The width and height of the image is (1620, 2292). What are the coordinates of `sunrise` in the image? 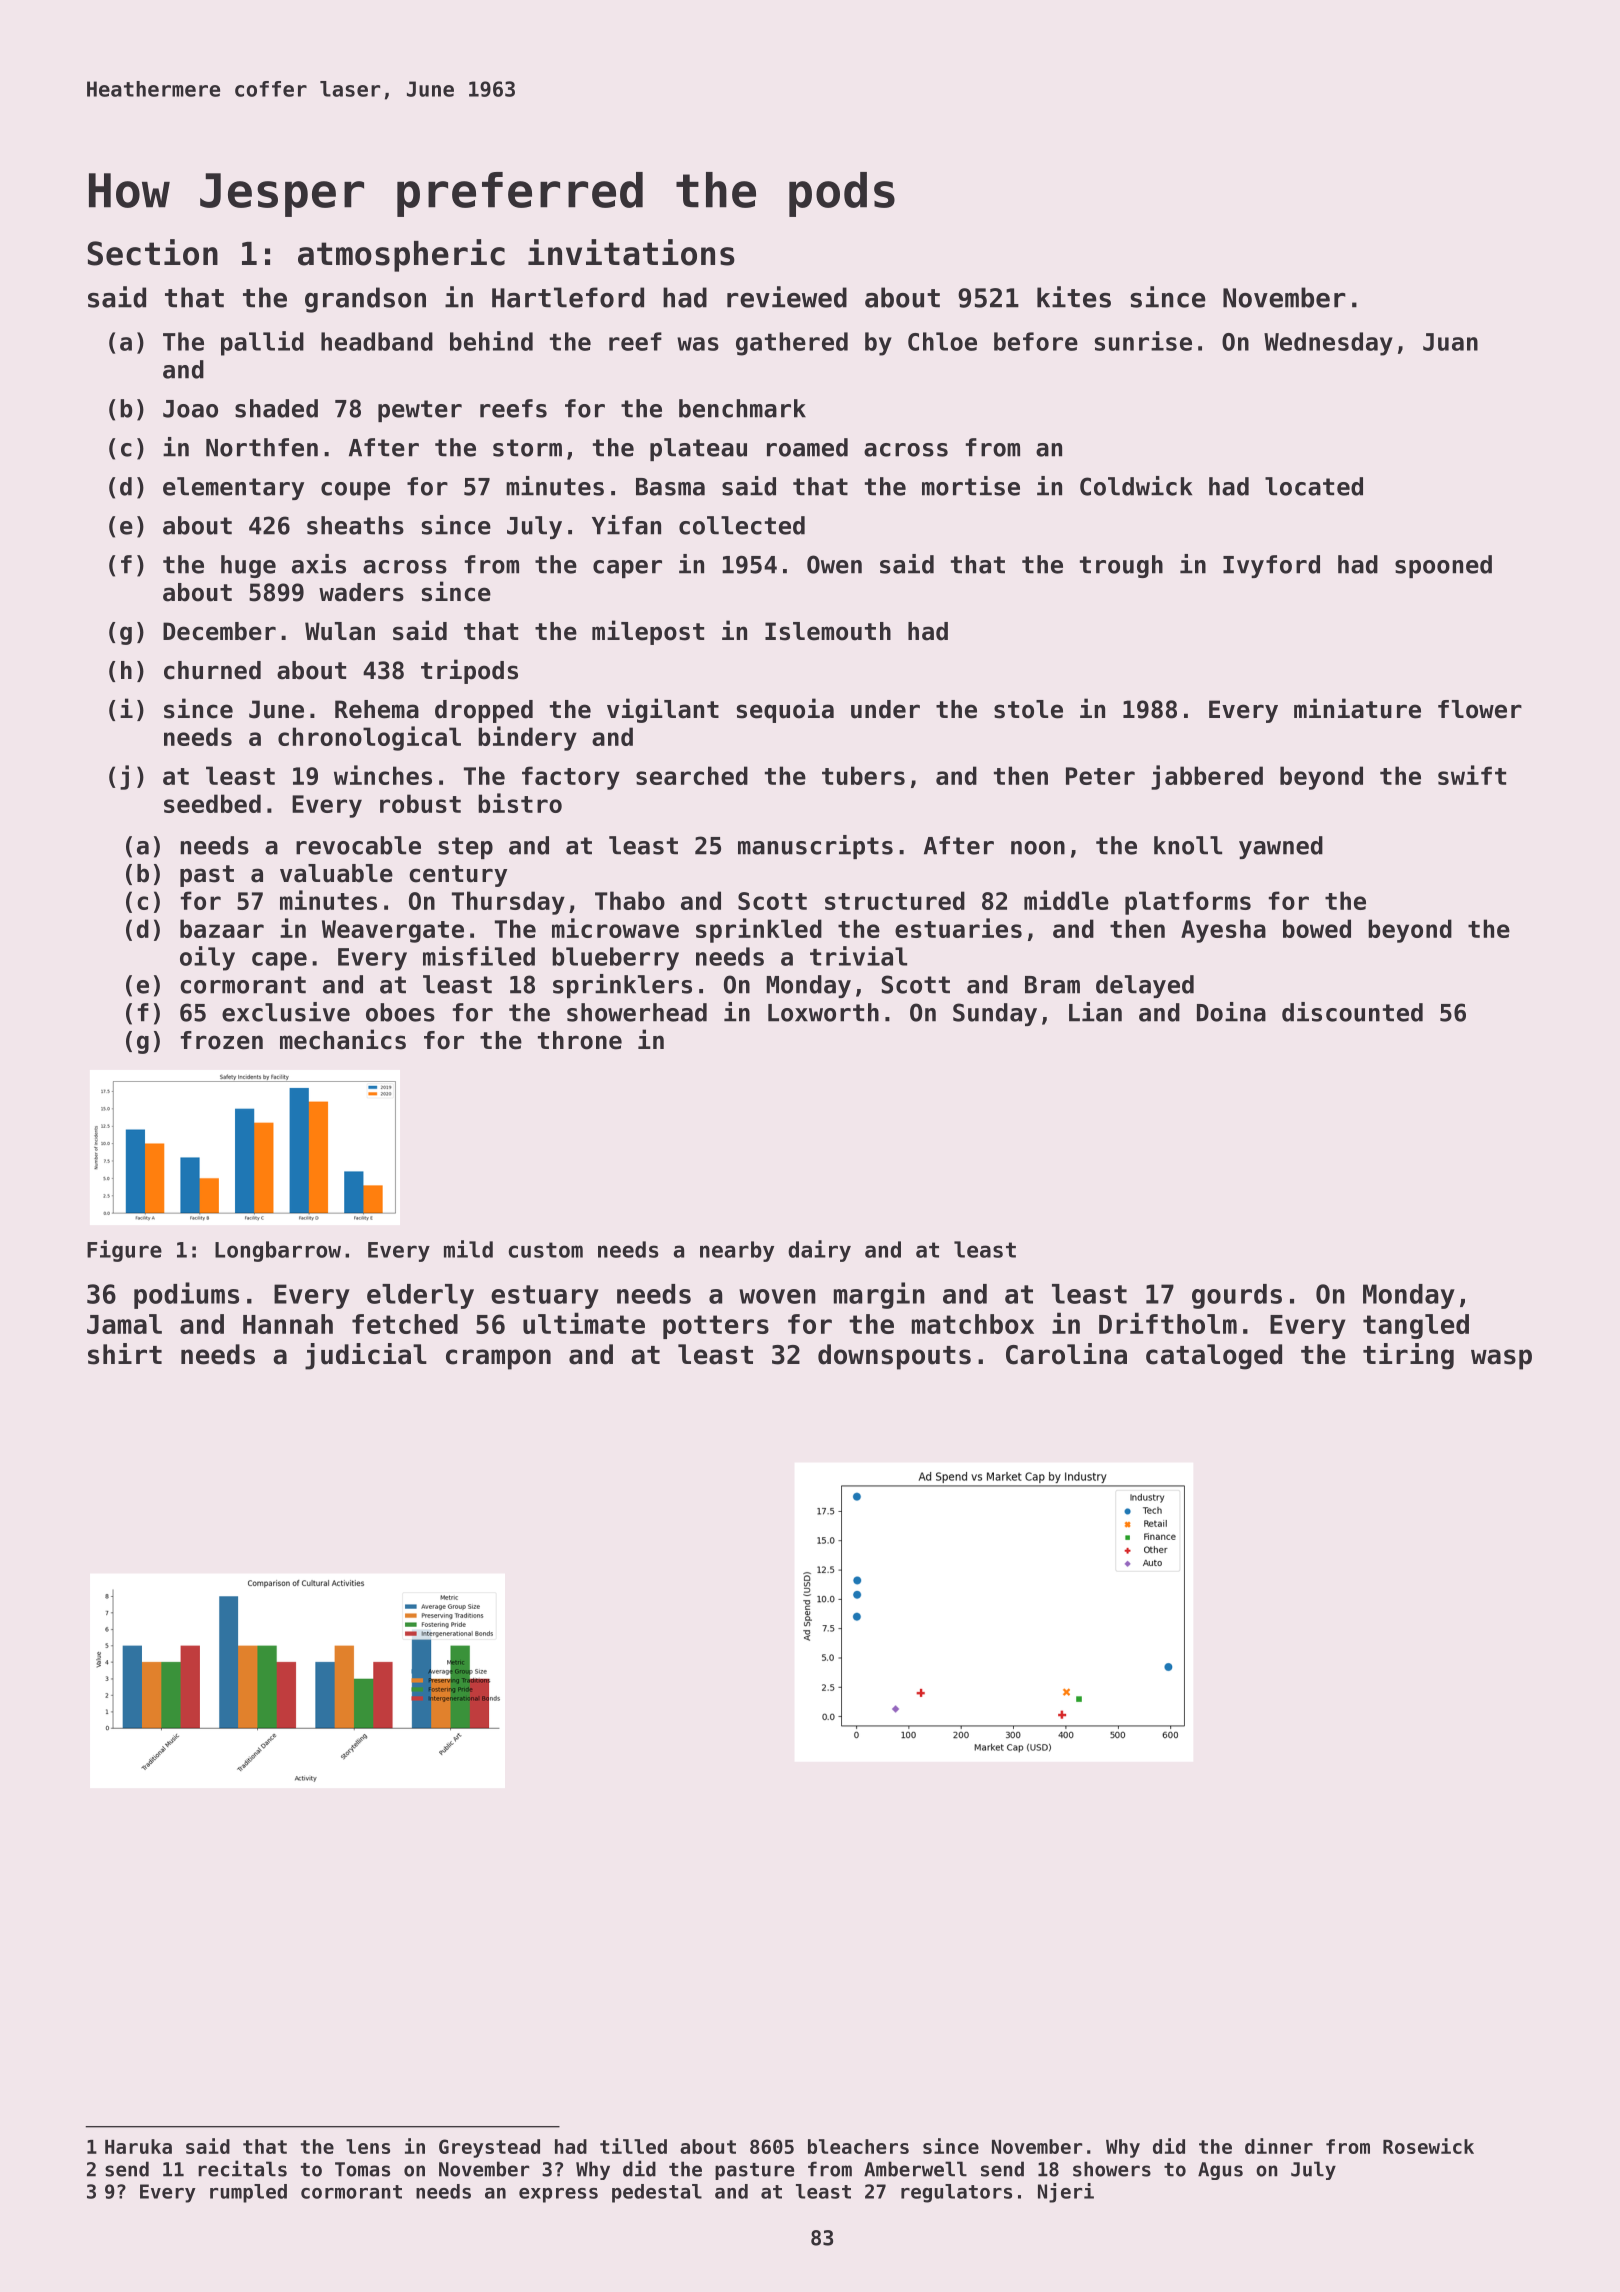 It's located at (1143, 341).
